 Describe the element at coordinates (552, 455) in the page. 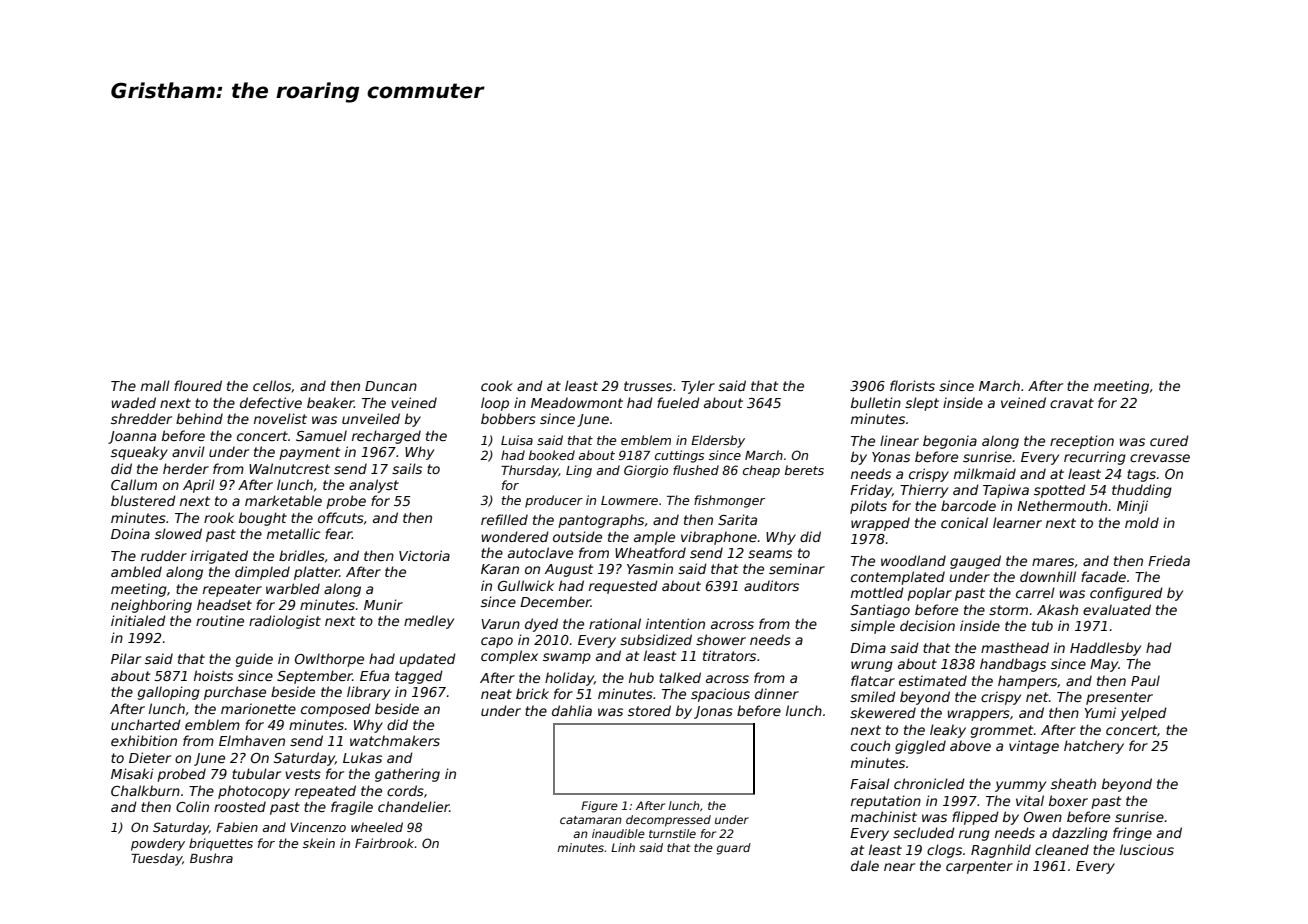

I see `booked` at that location.
